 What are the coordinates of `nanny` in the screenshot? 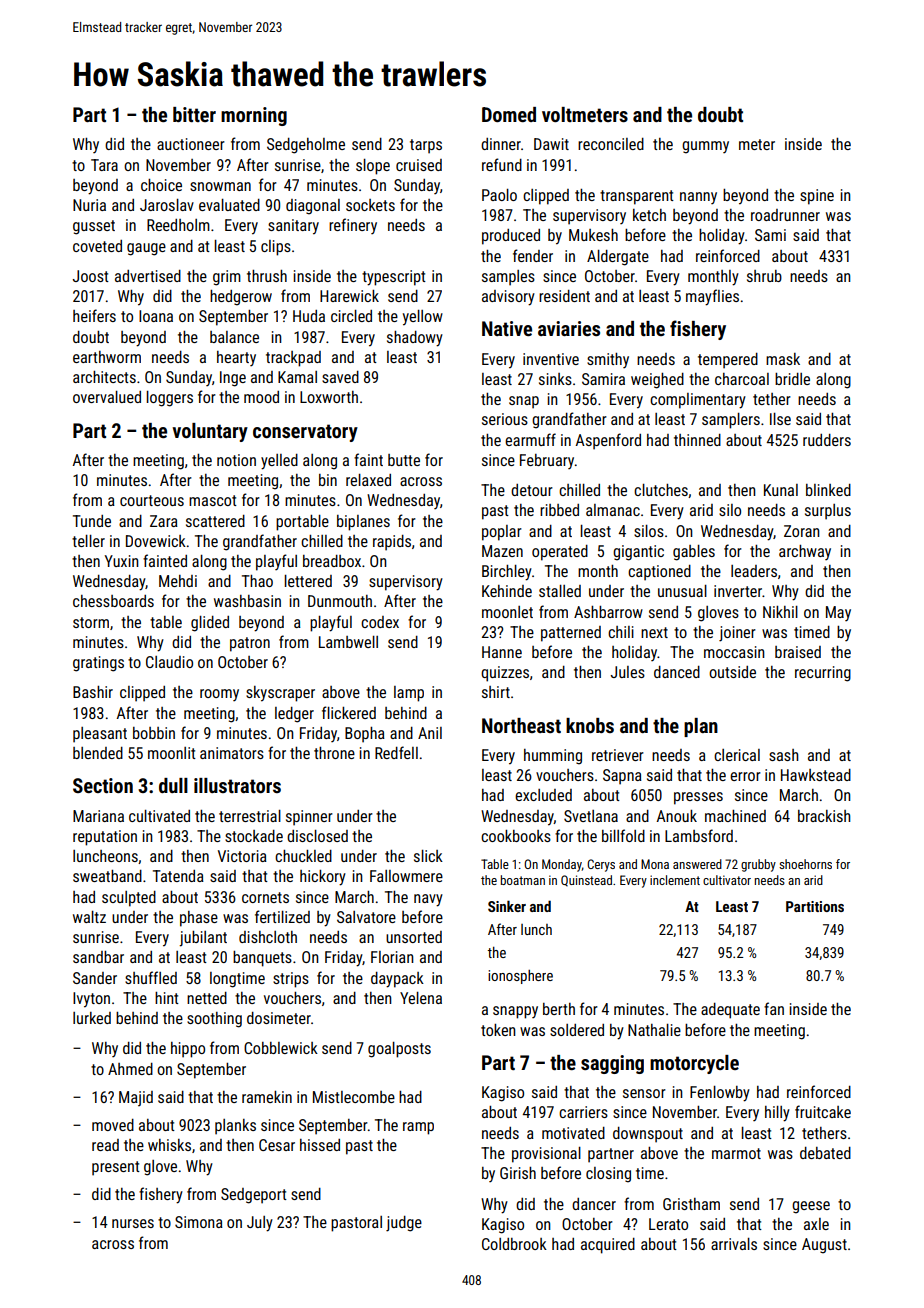 It's located at (698, 198).
